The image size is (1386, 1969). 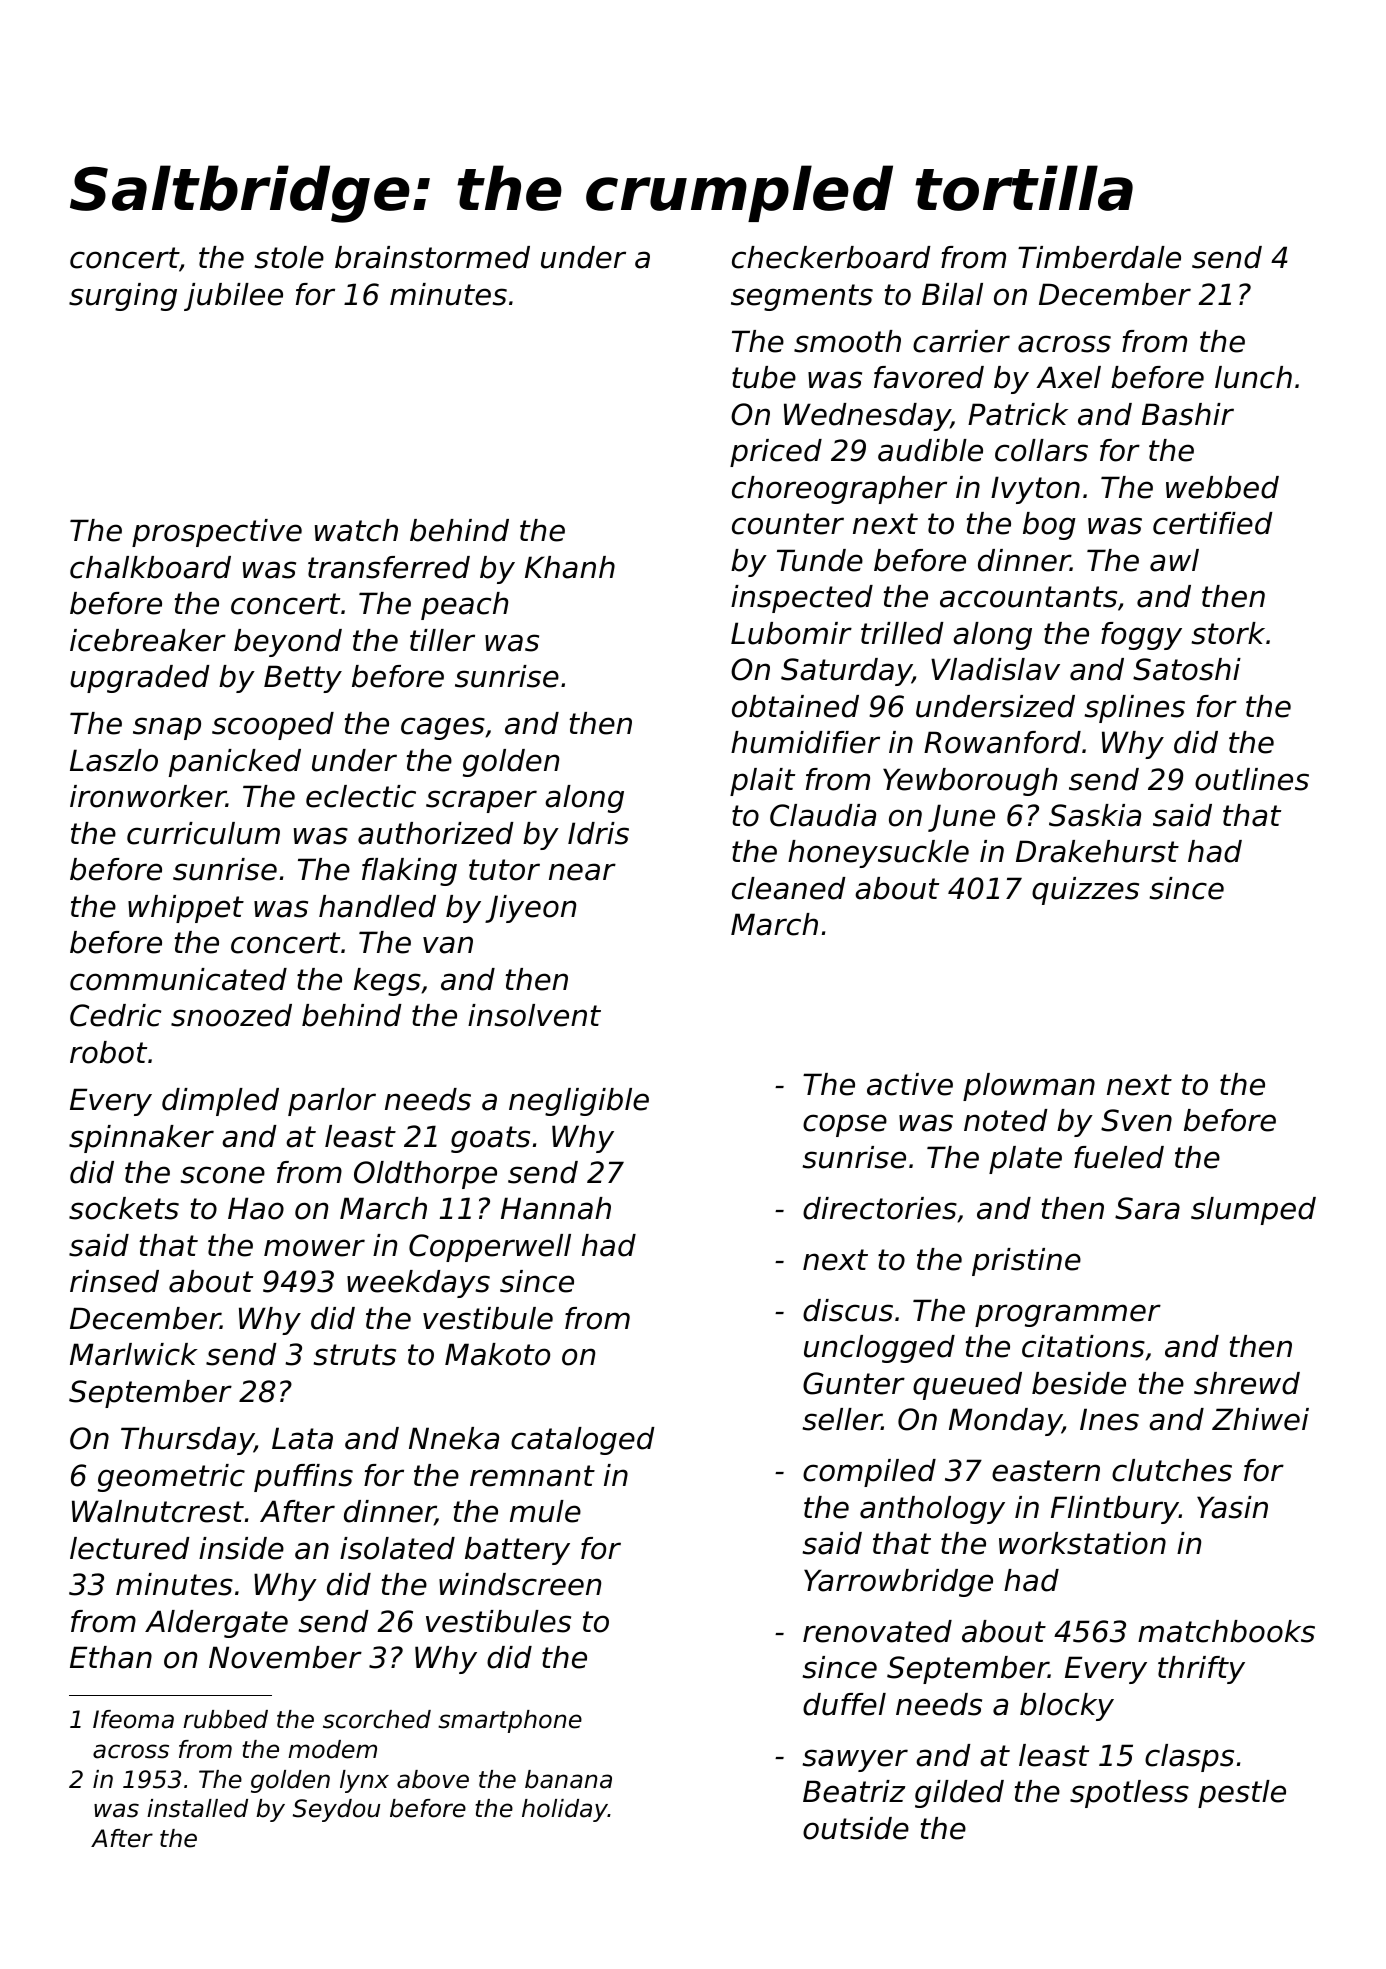 I want to click on copse, so click(x=845, y=1125).
